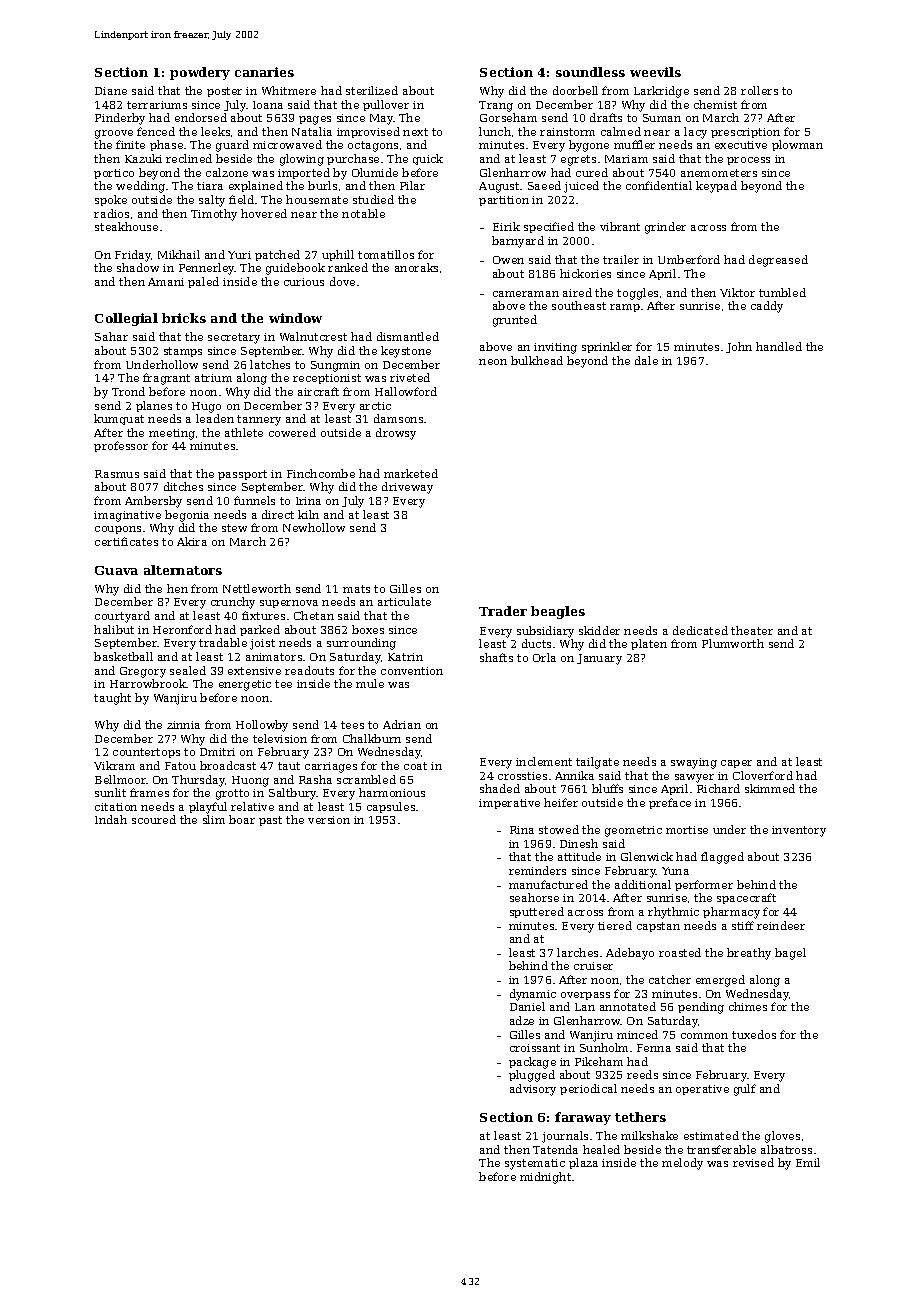  Describe the element at coordinates (731, 913) in the screenshot. I see `pharmacy` at that location.
